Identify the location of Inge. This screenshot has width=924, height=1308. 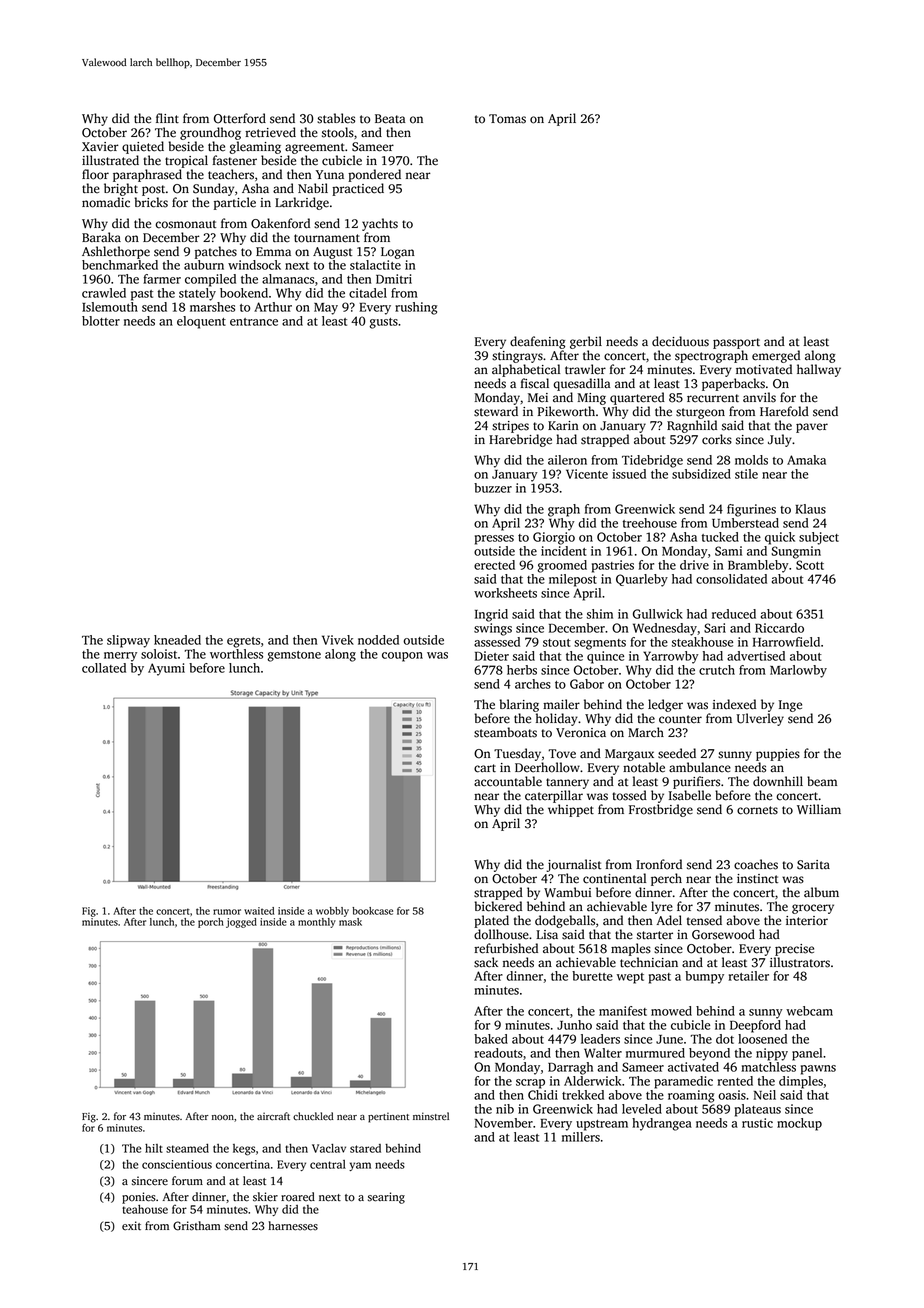
(790, 706).
